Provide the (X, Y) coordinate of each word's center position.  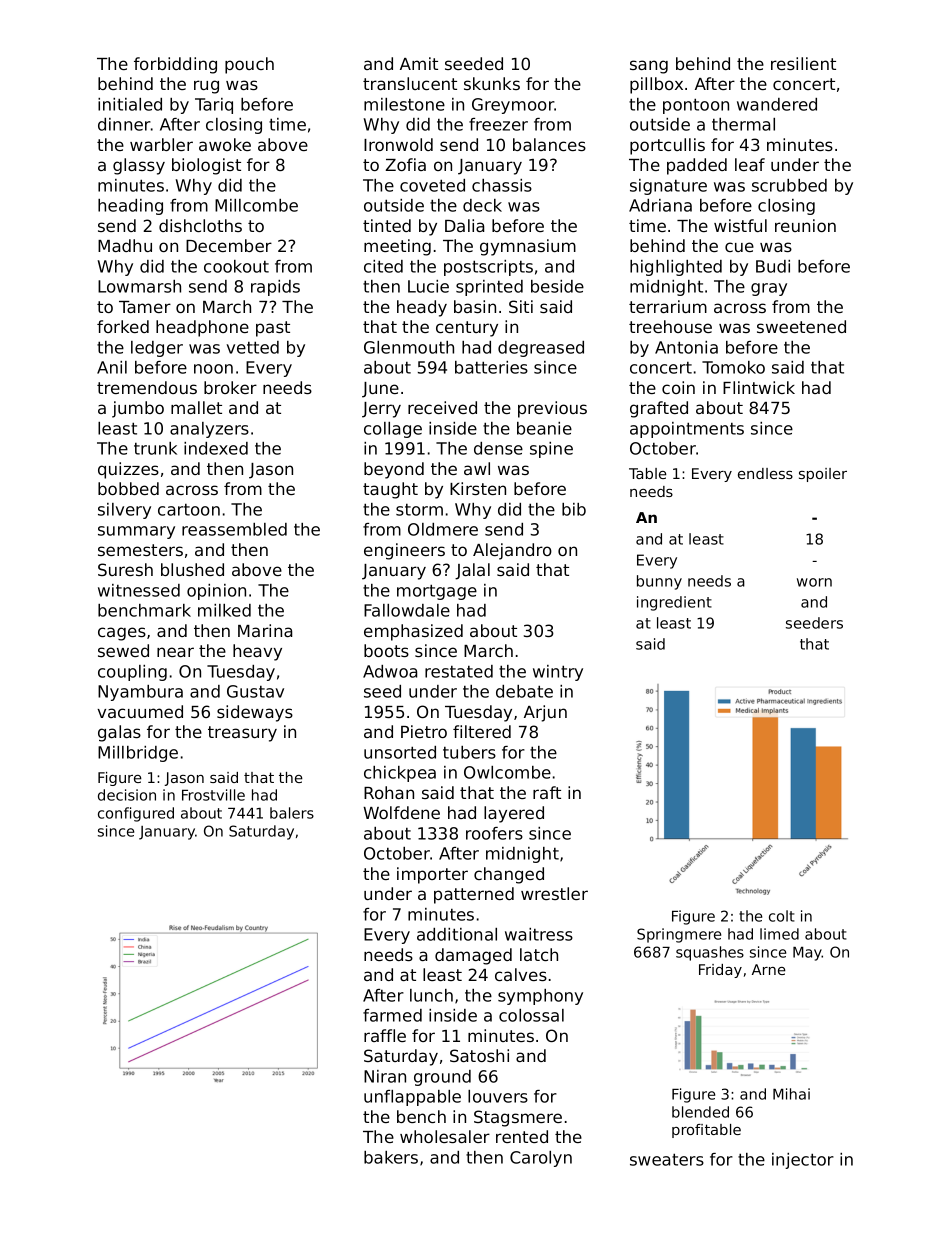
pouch (249, 65)
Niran (385, 1076)
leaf (750, 164)
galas (119, 733)
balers (292, 813)
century (467, 329)
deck (482, 205)
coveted (432, 185)
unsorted (400, 752)
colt (782, 916)
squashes (710, 953)
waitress (539, 934)
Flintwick (759, 387)
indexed (216, 448)
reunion (805, 225)
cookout (236, 266)
